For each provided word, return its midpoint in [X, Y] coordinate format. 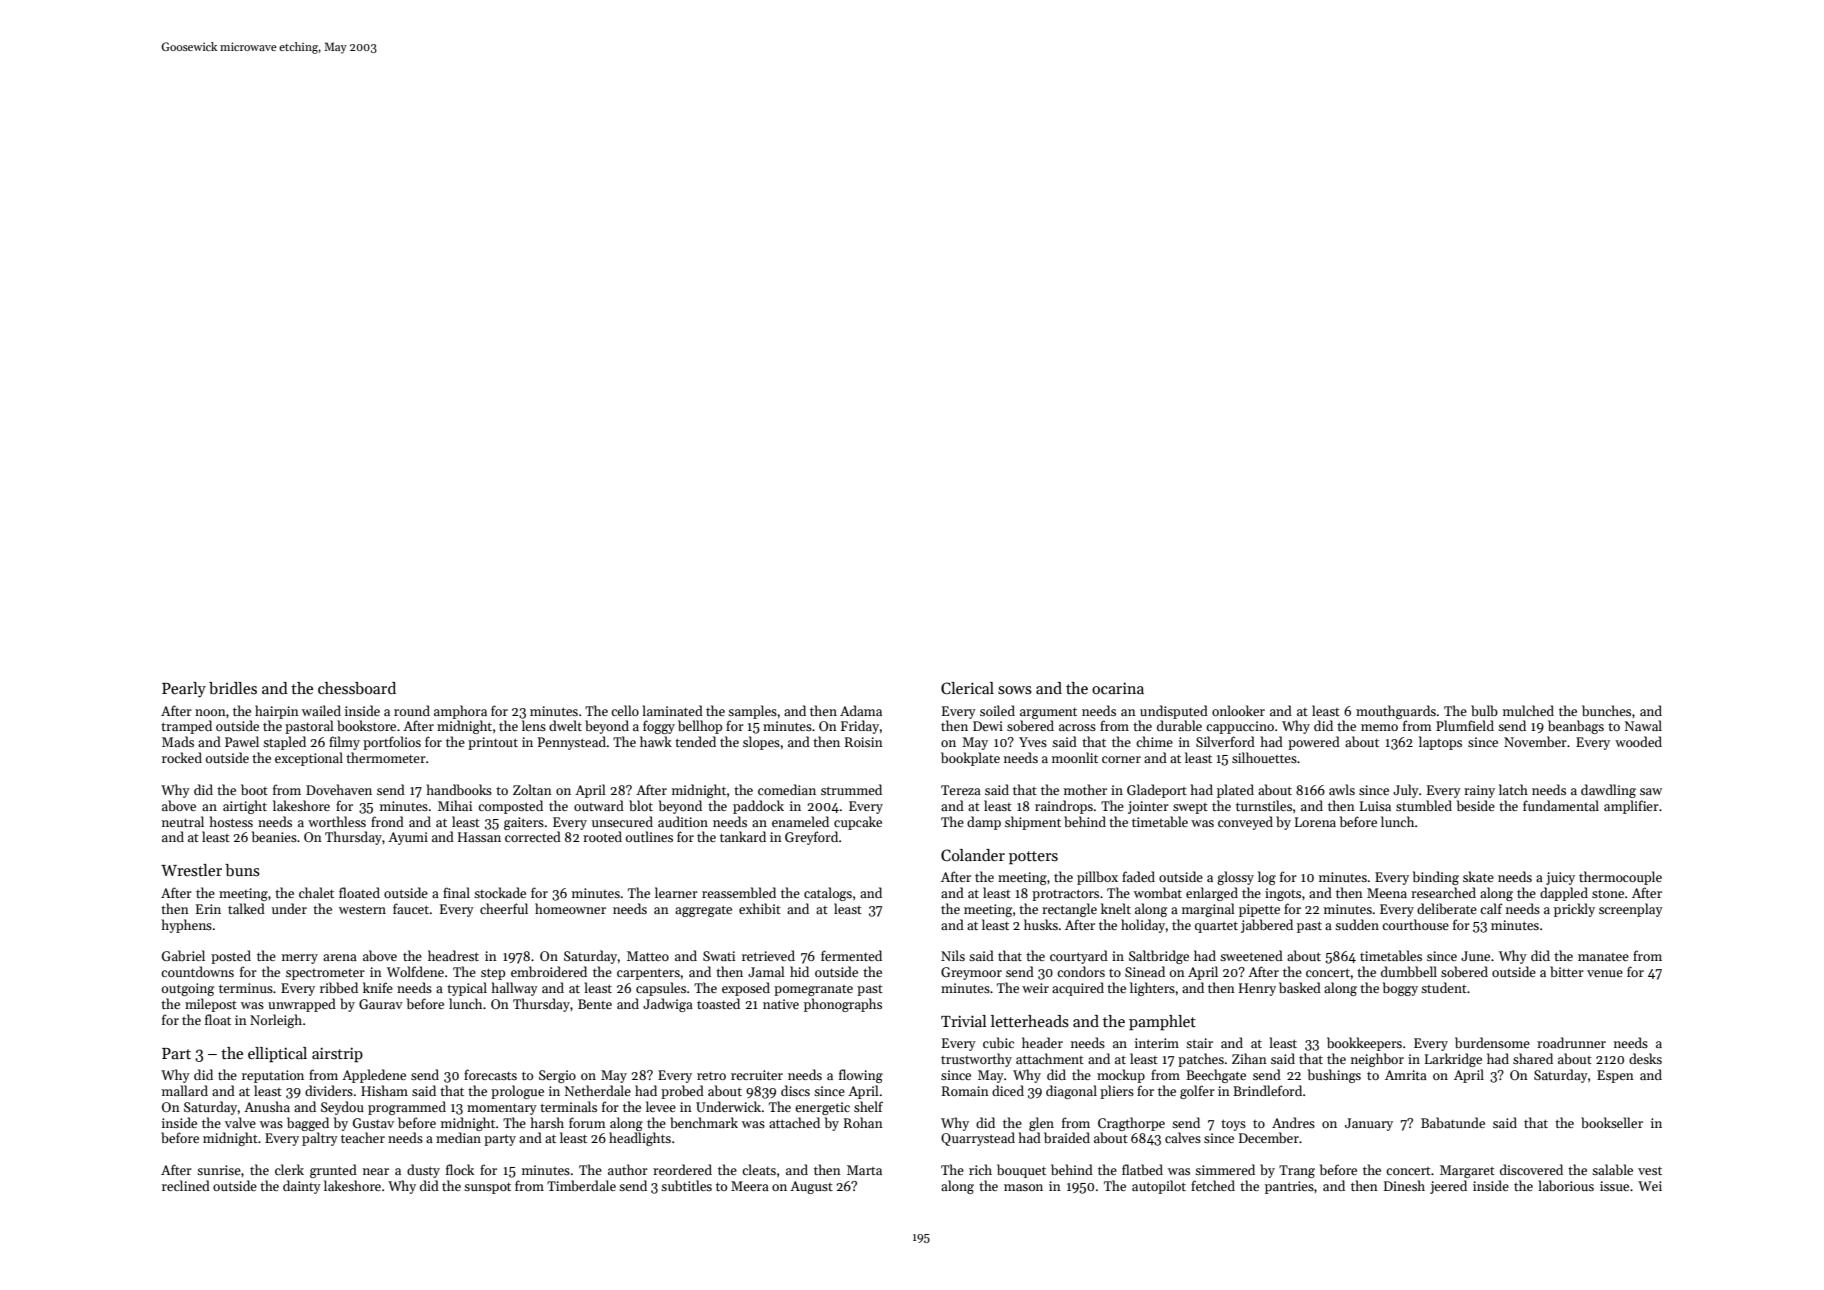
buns [242, 870]
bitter [1567, 971]
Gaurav [381, 1004]
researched [1443, 892]
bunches [1606, 710]
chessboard [357, 688]
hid [799, 971]
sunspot [487, 1188]
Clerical [967, 688]
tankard [743, 836]
